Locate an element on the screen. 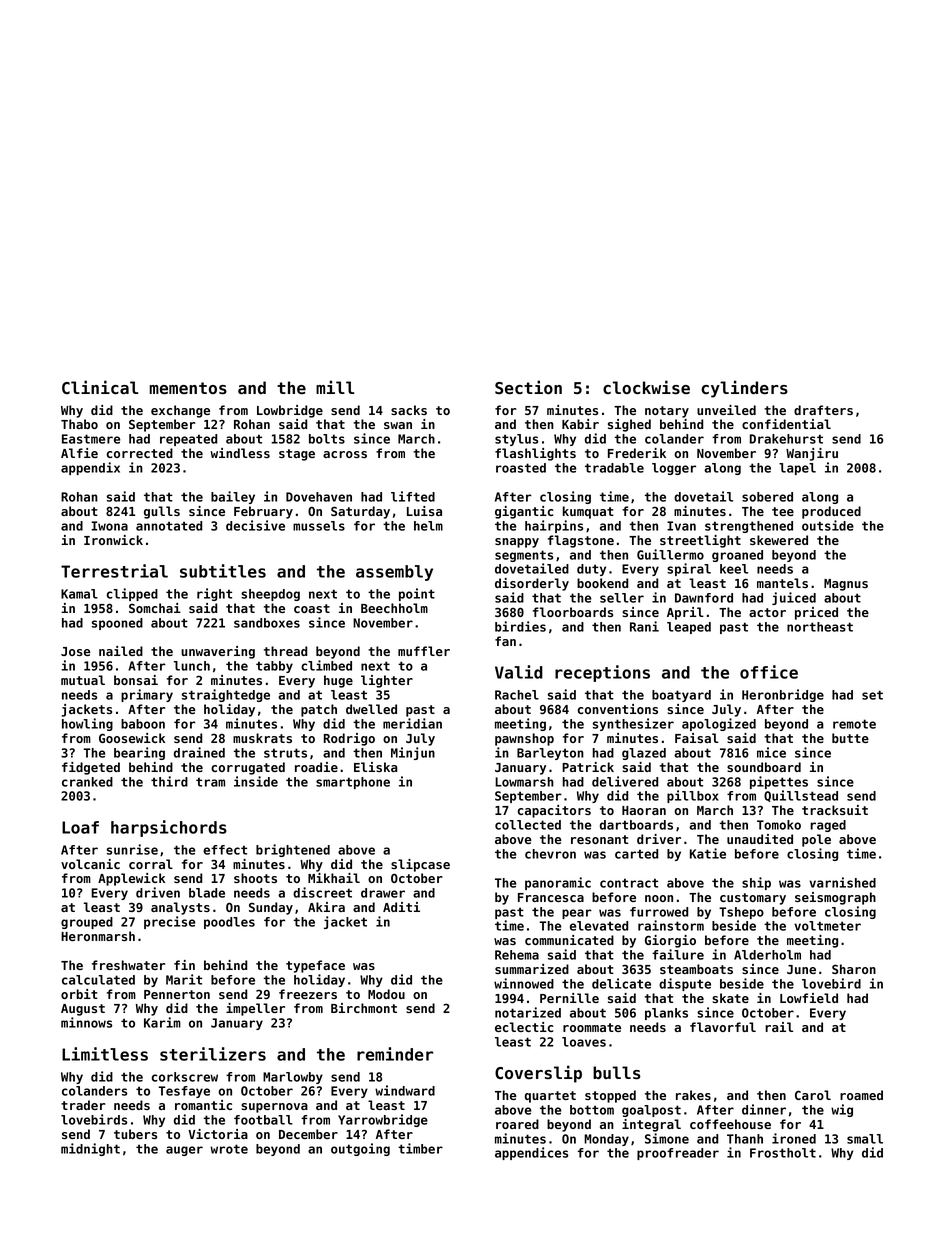  Tshepo is located at coordinates (741, 913).
